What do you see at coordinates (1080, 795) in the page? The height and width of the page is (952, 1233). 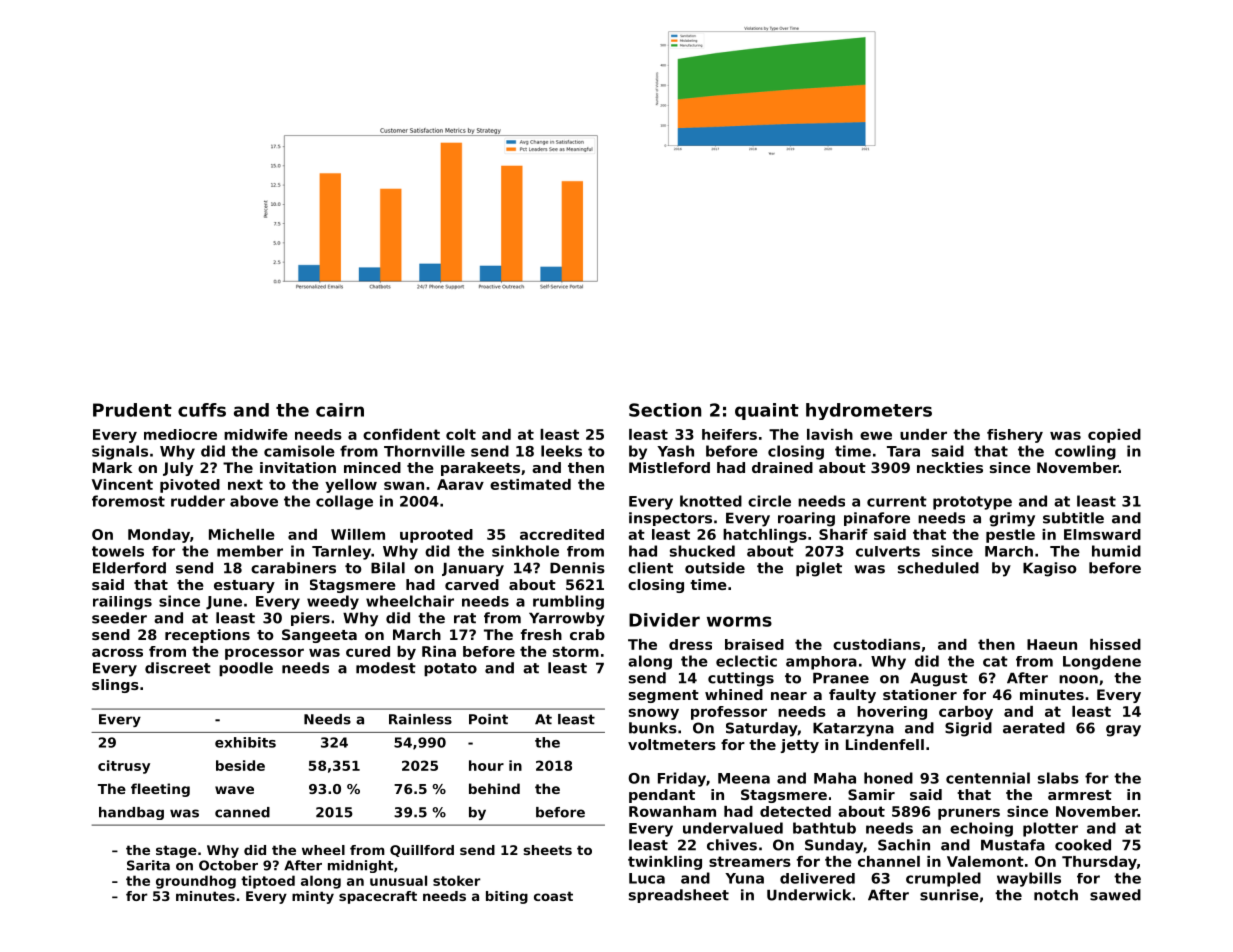 I see `armrest` at bounding box center [1080, 795].
